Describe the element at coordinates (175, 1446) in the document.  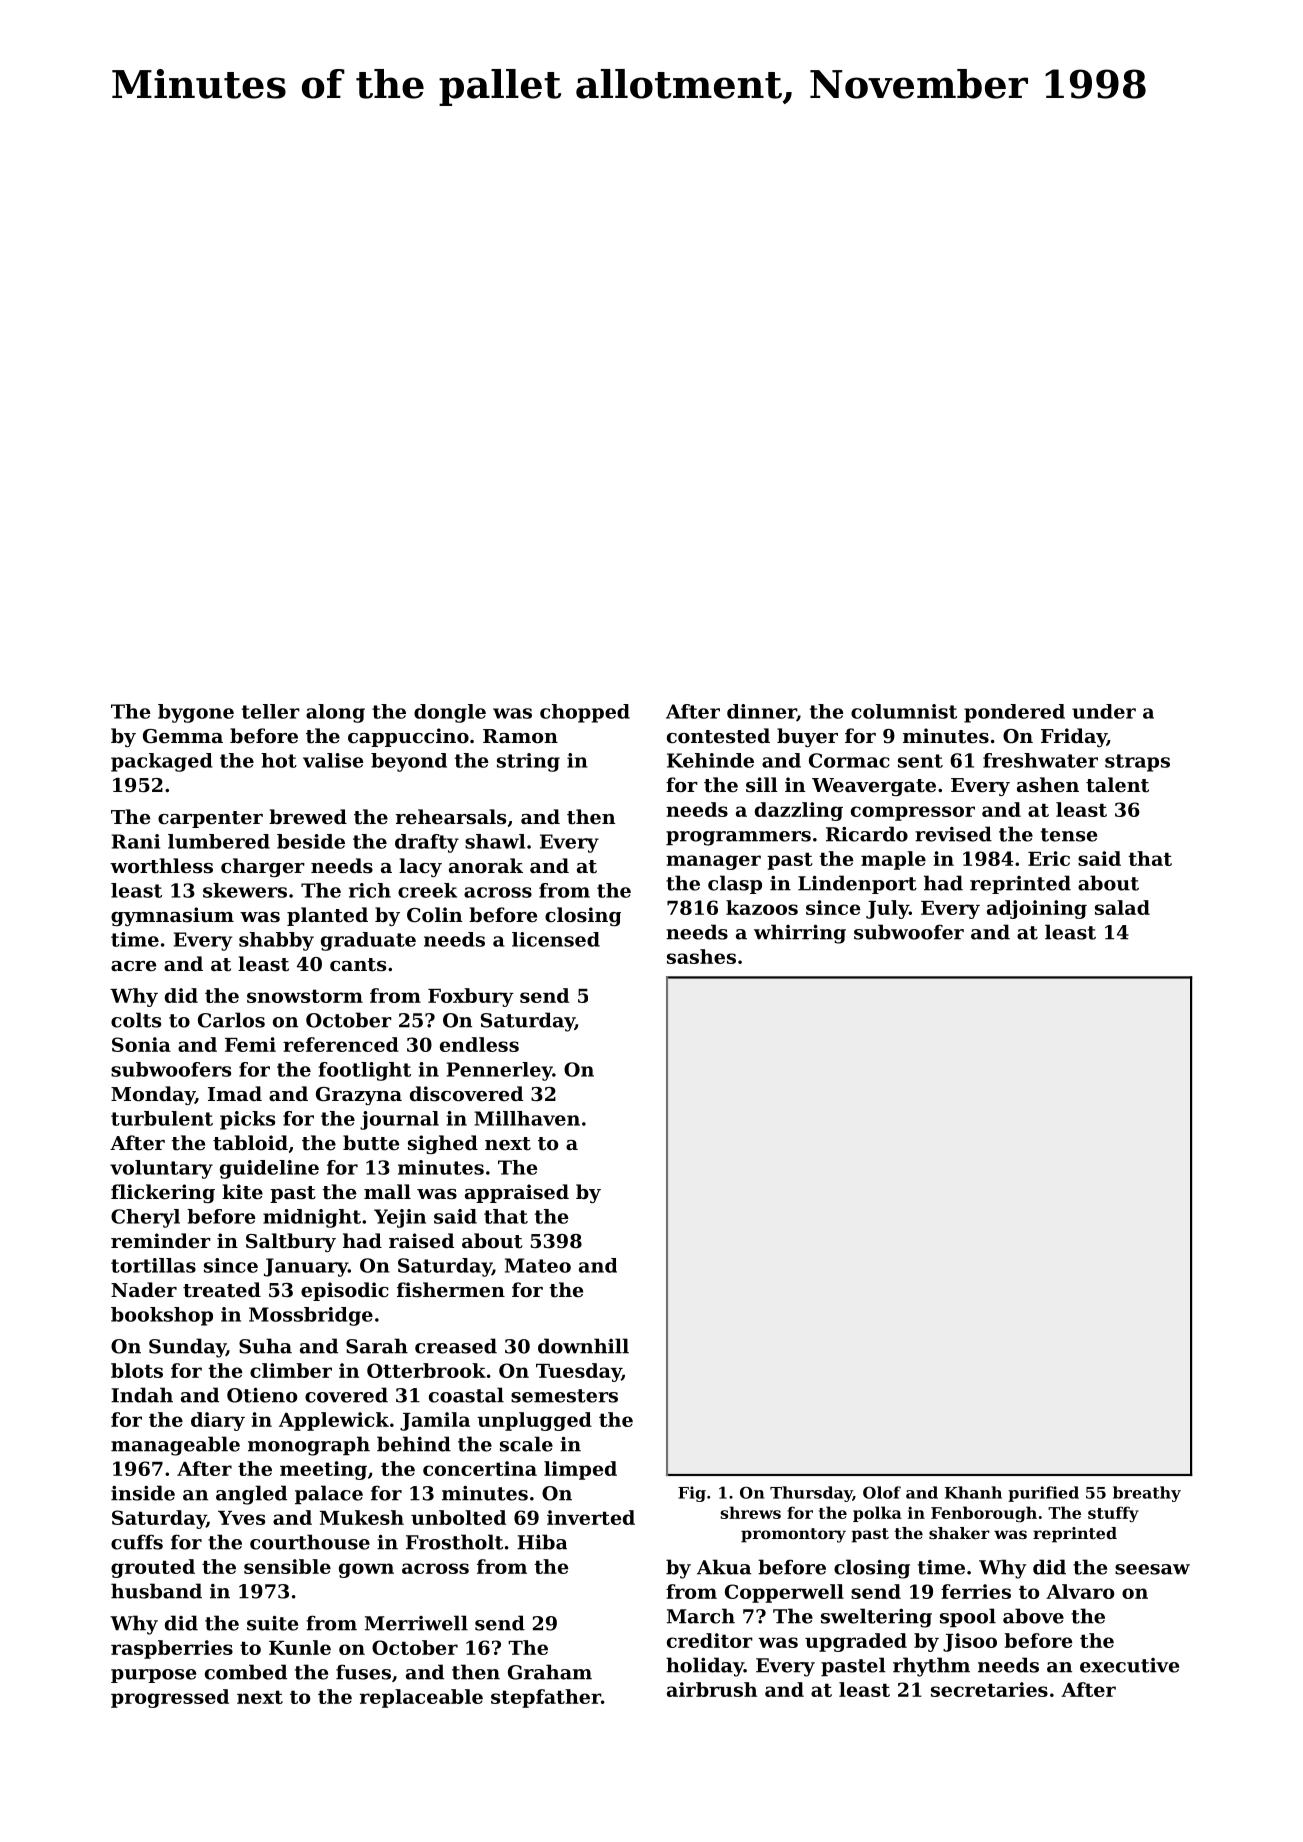
I see `manageable` at that location.
